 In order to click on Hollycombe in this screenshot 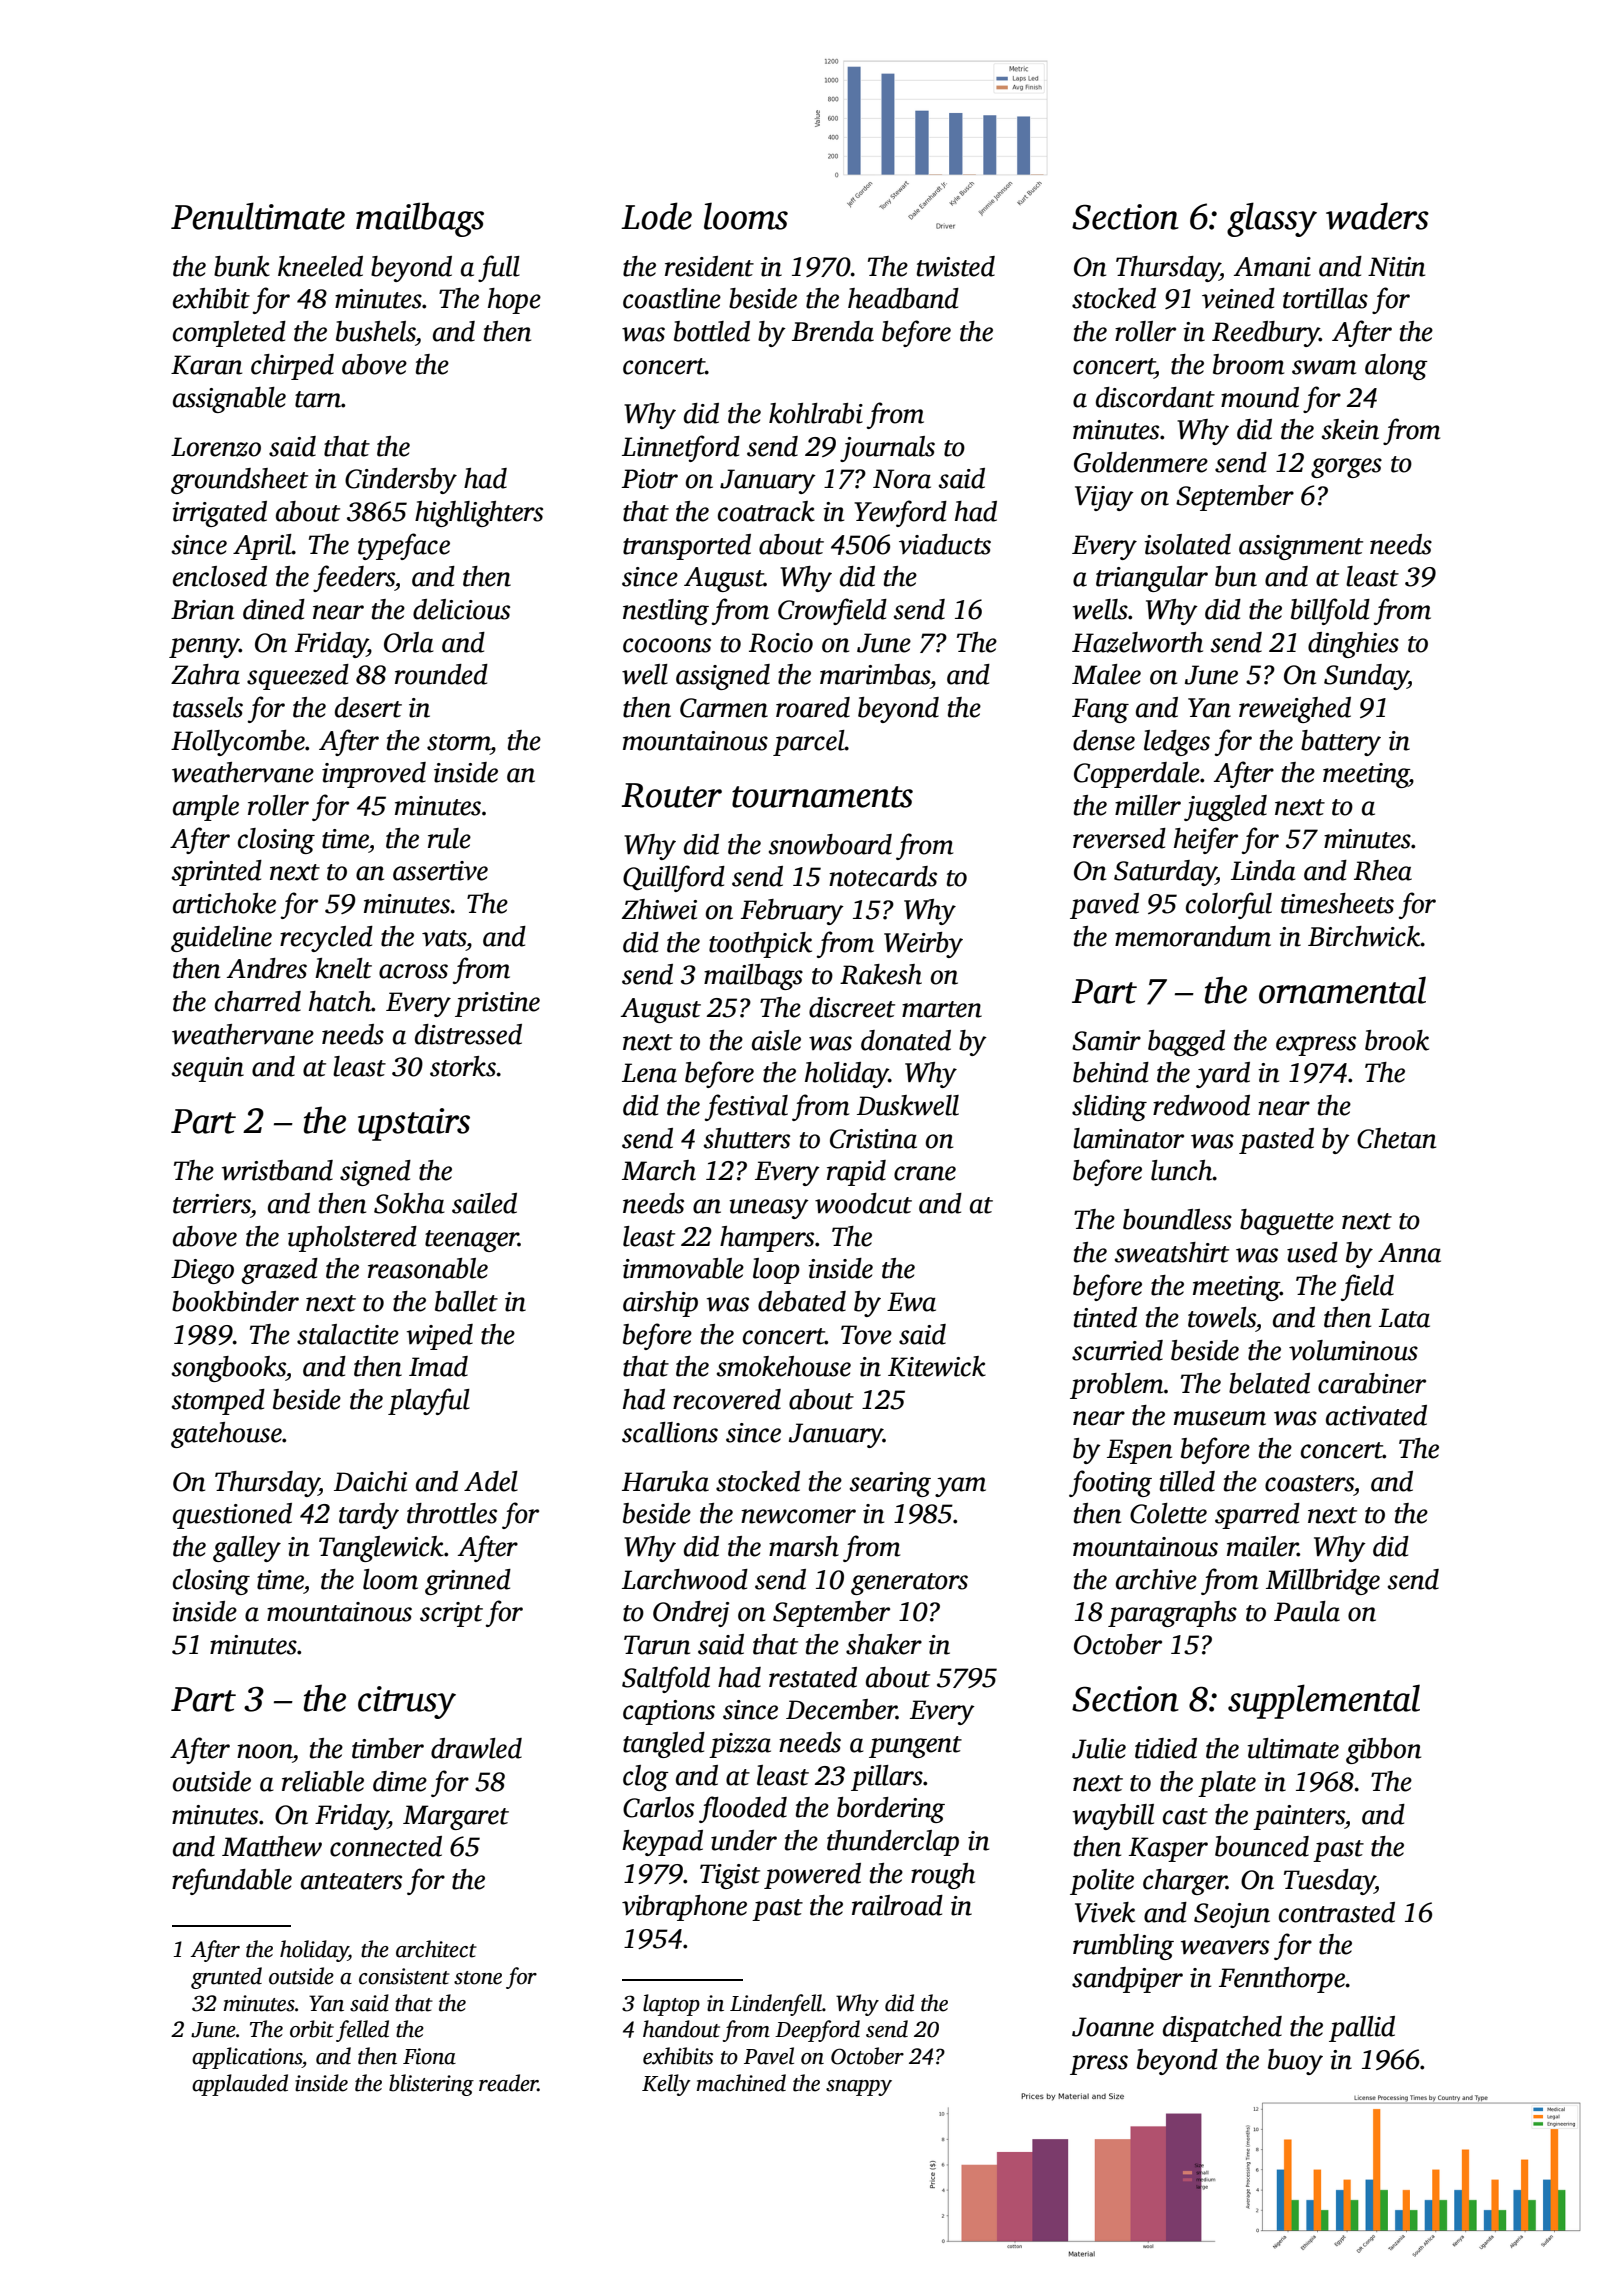, I will do `click(238, 743)`.
